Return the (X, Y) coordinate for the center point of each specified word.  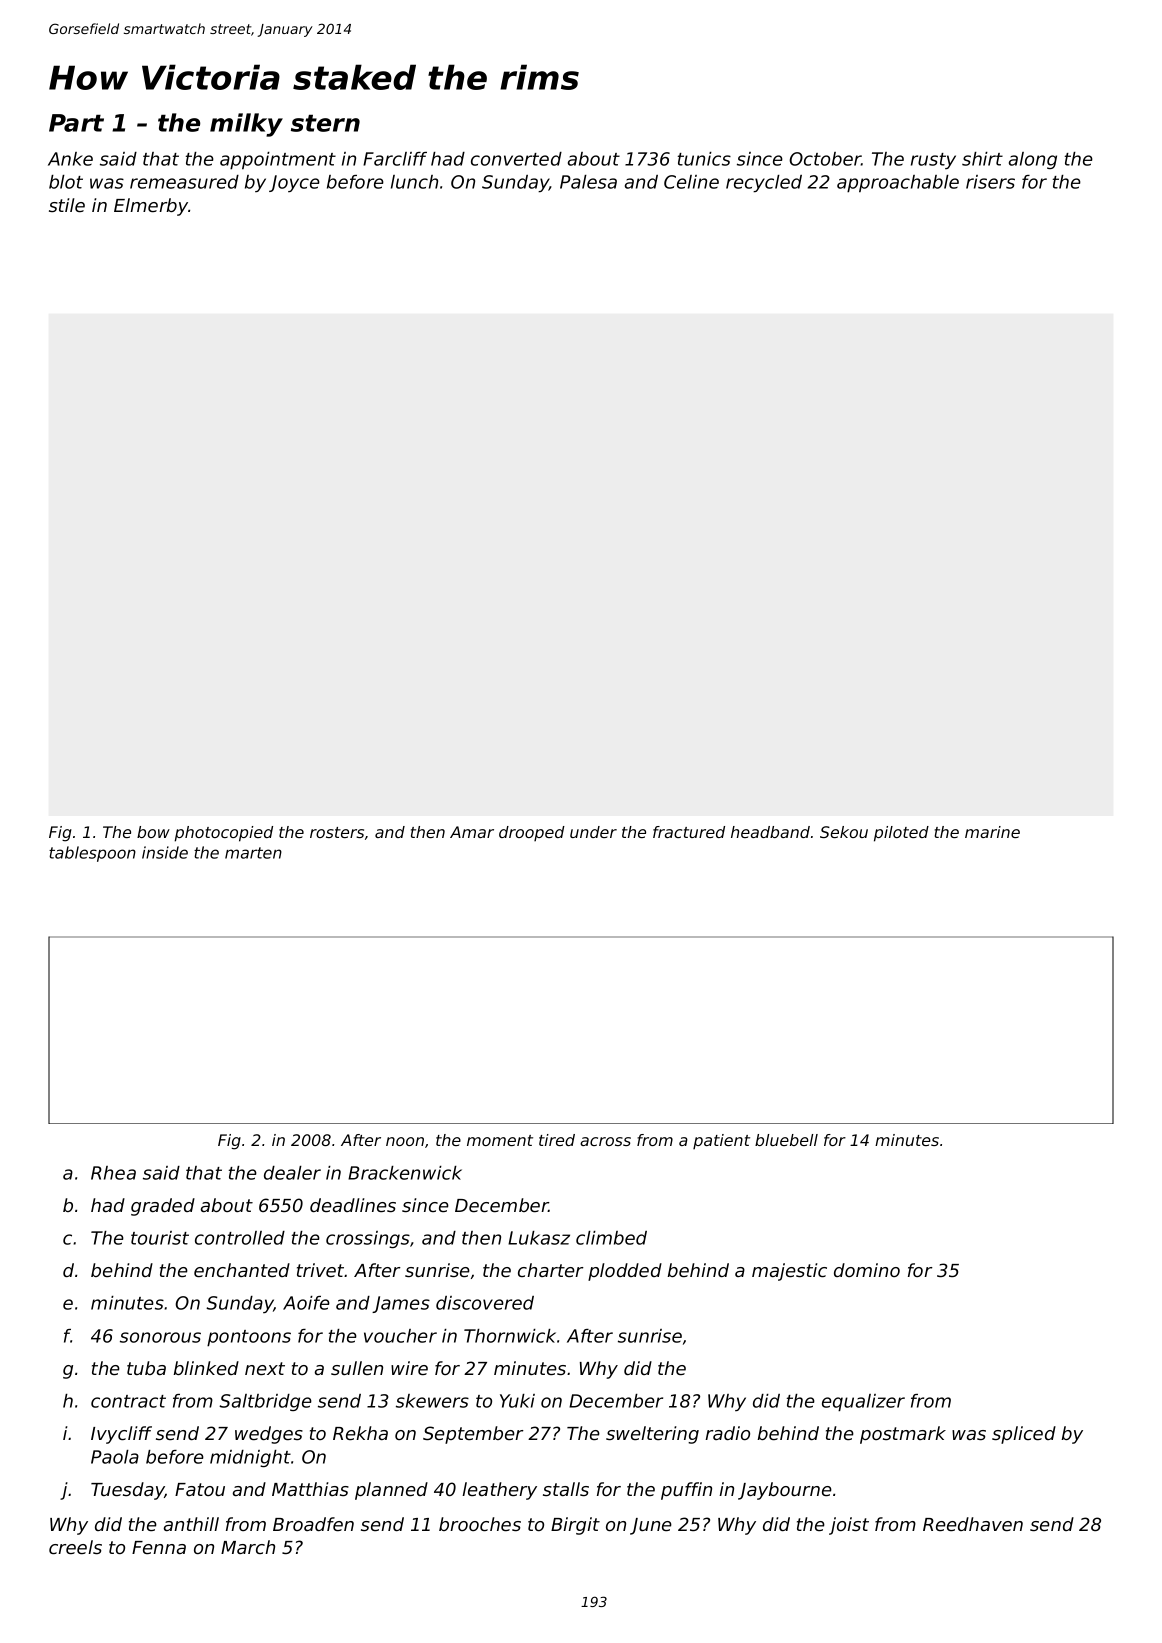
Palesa (588, 182)
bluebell (786, 1140)
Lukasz (539, 1238)
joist (849, 1526)
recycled (764, 183)
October (825, 159)
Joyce (294, 183)
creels (75, 1547)
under (593, 832)
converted (516, 159)
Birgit (575, 1526)
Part (76, 123)
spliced (1024, 1435)
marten (253, 853)
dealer (292, 1173)
